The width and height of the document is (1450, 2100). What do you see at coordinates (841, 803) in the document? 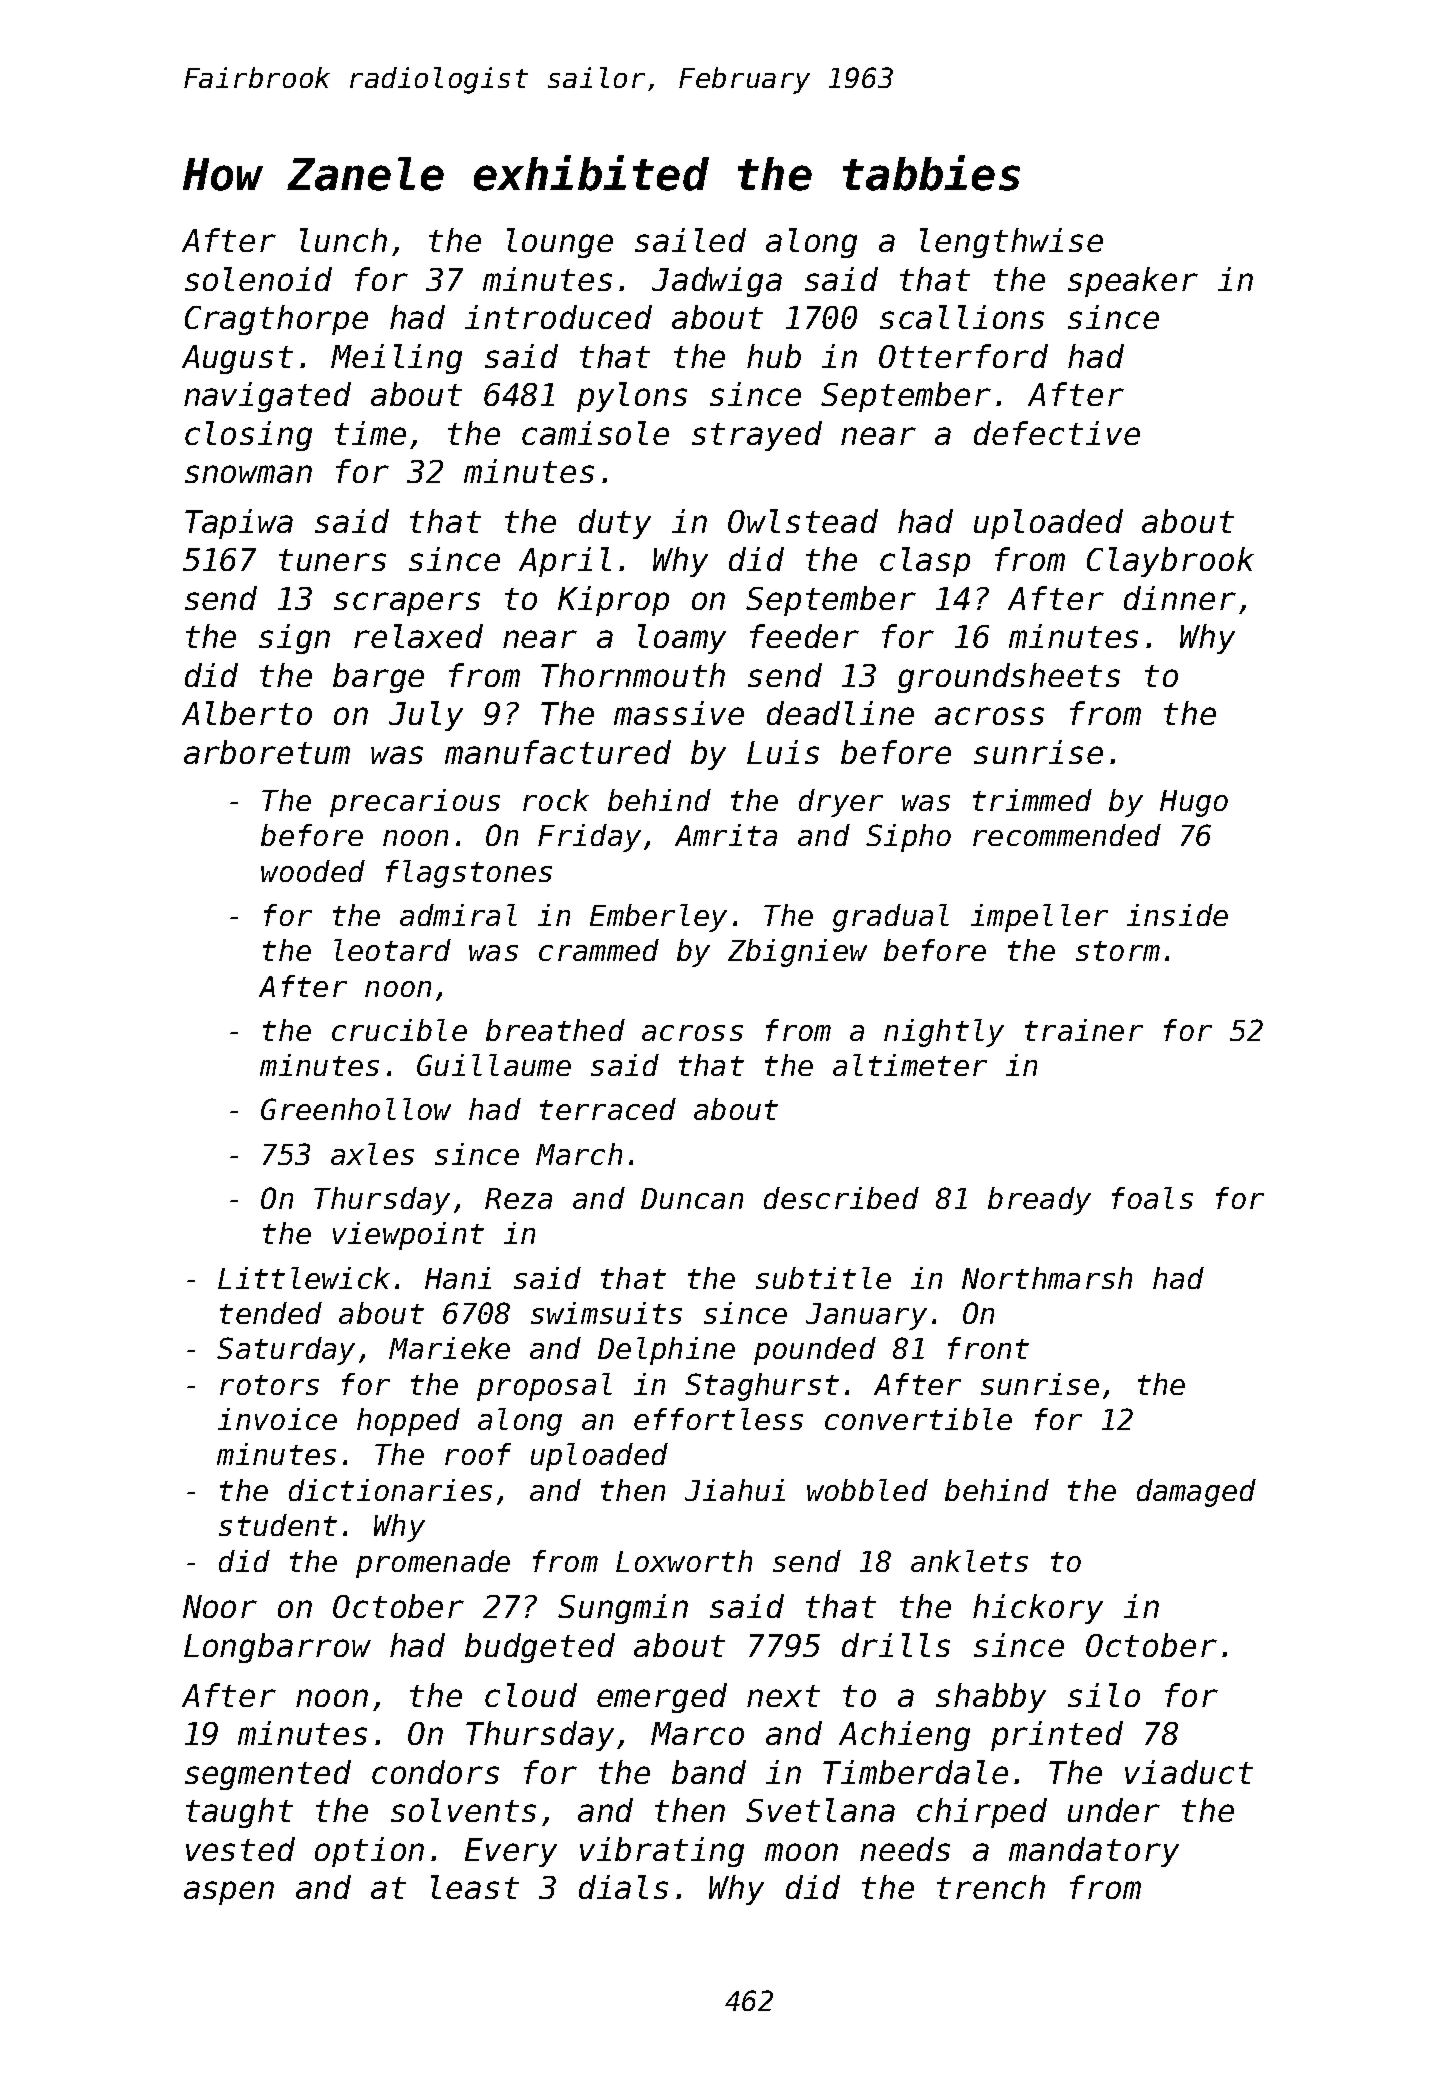
I see `dryer` at bounding box center [841, 803].
